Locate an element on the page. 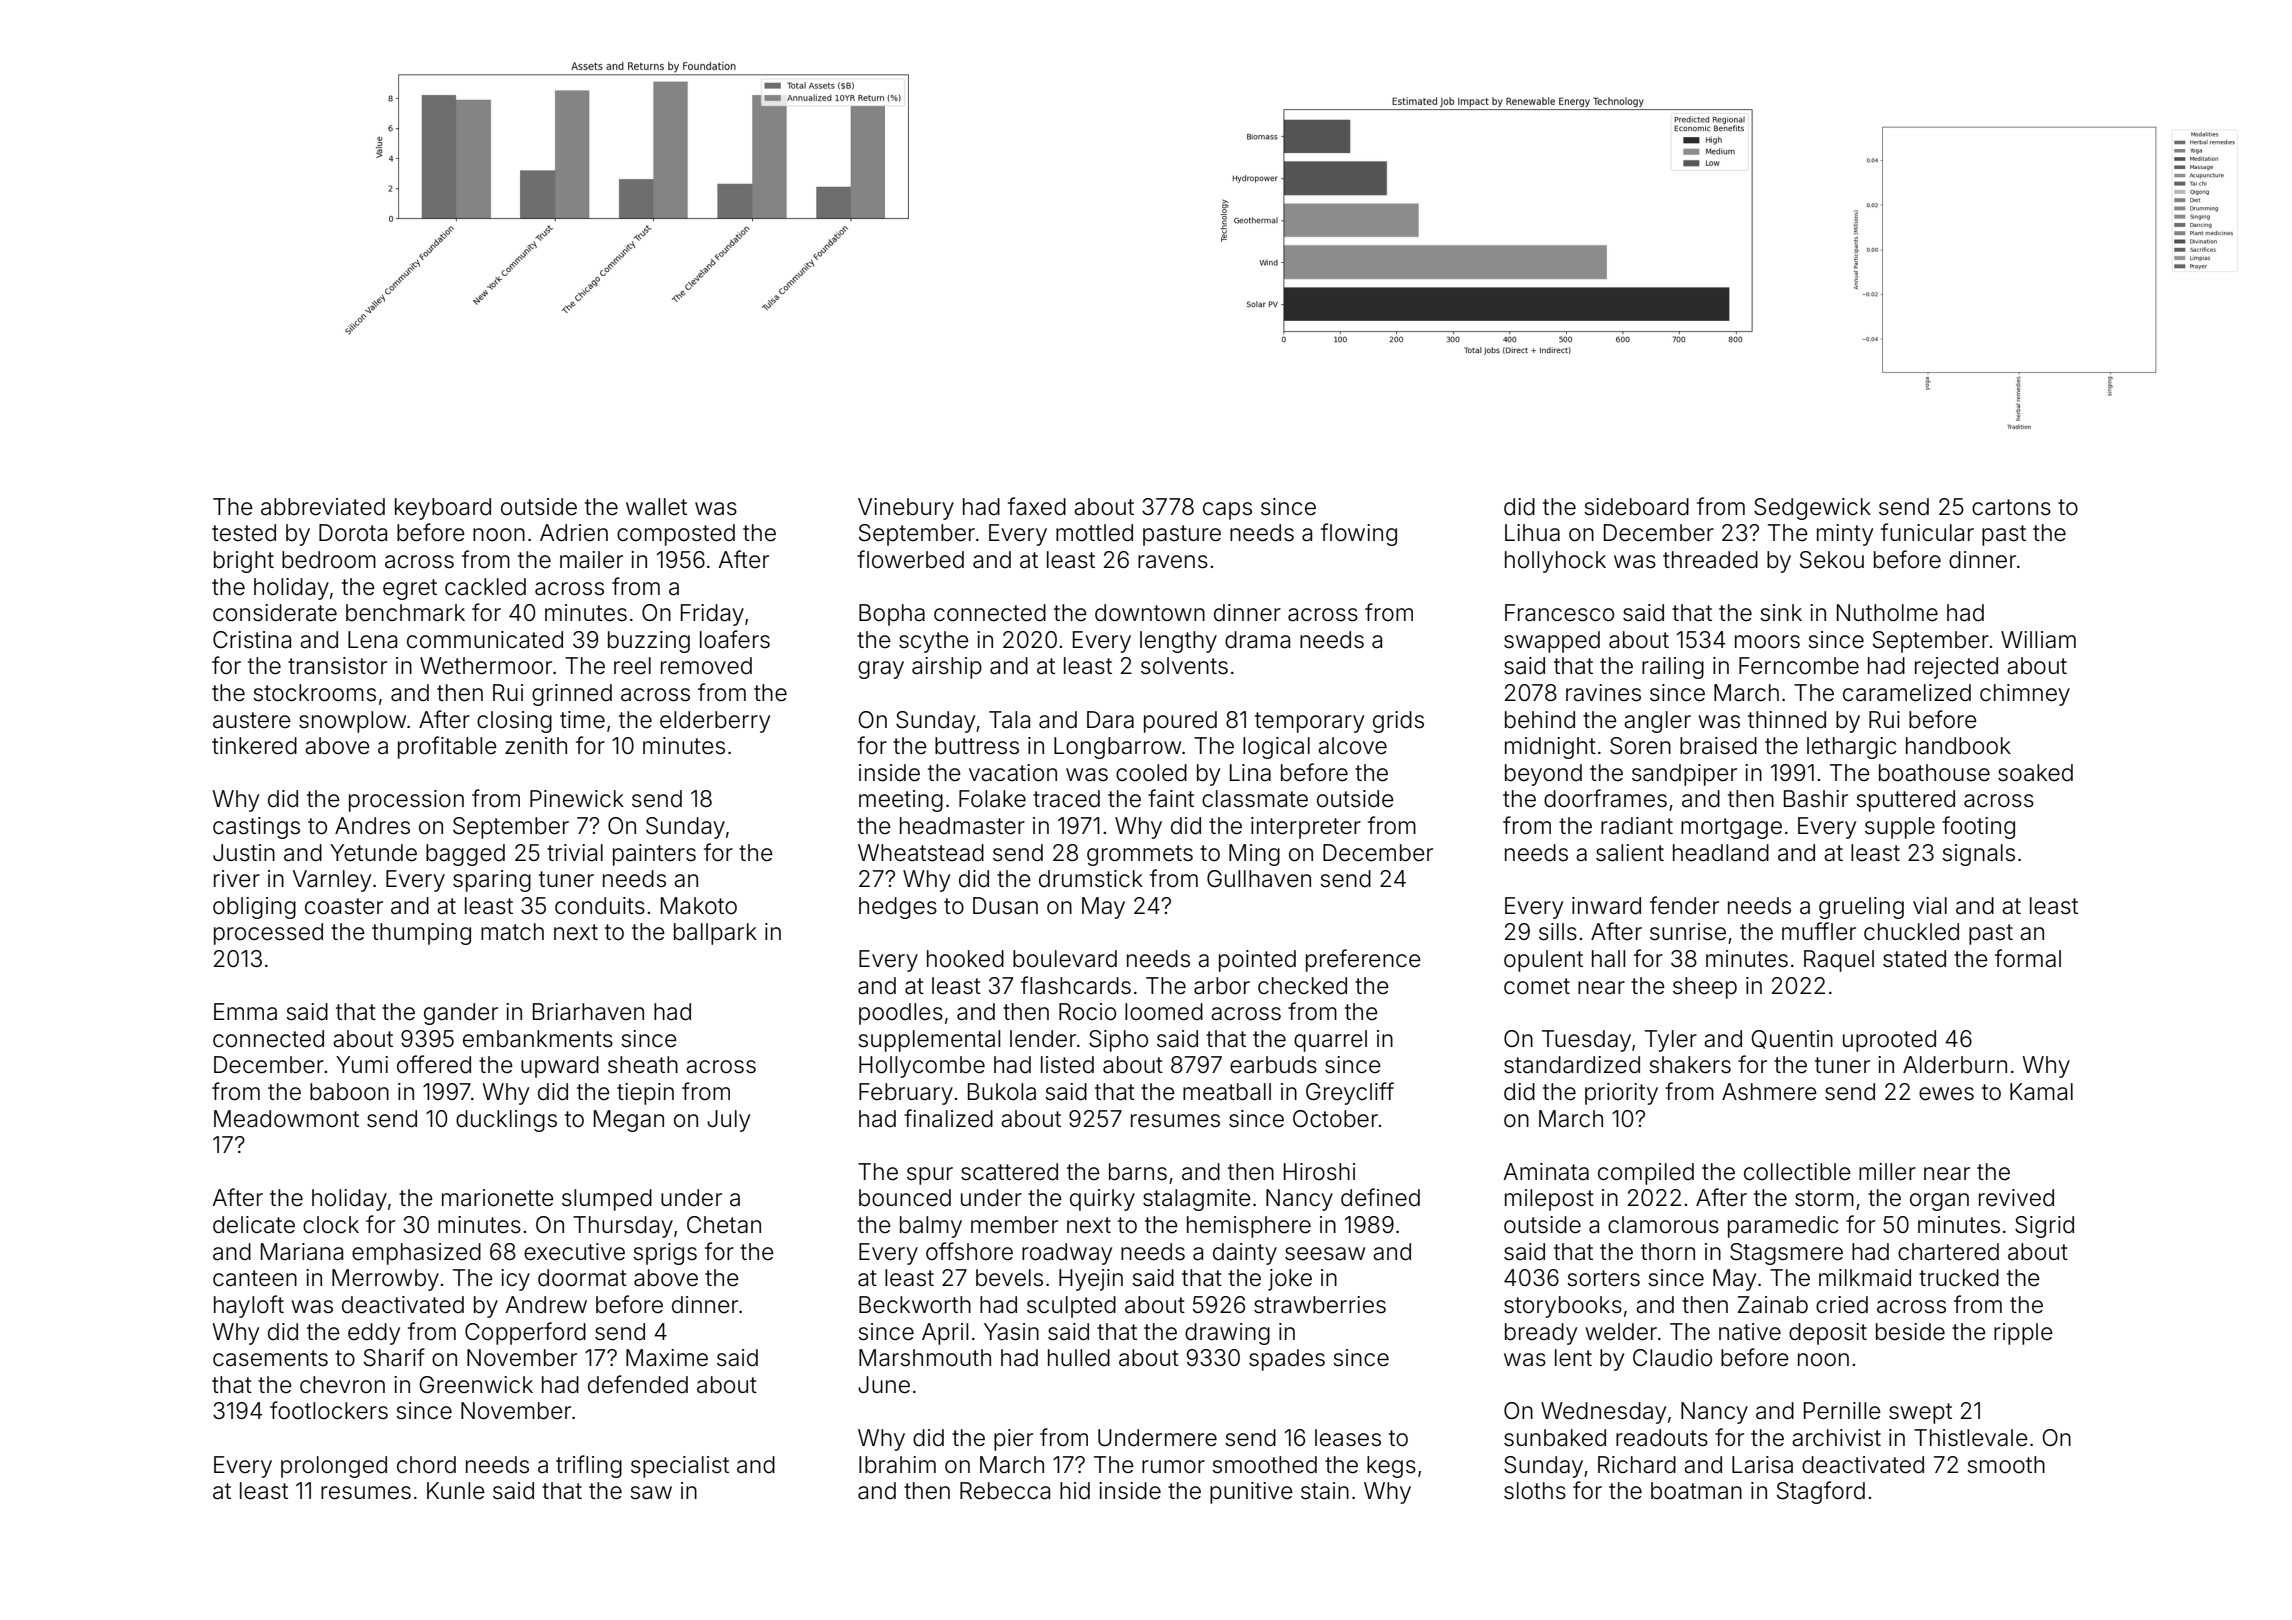 The height and width of the image is (1620, 2292). poured is located at coordinates (1180, 722).
